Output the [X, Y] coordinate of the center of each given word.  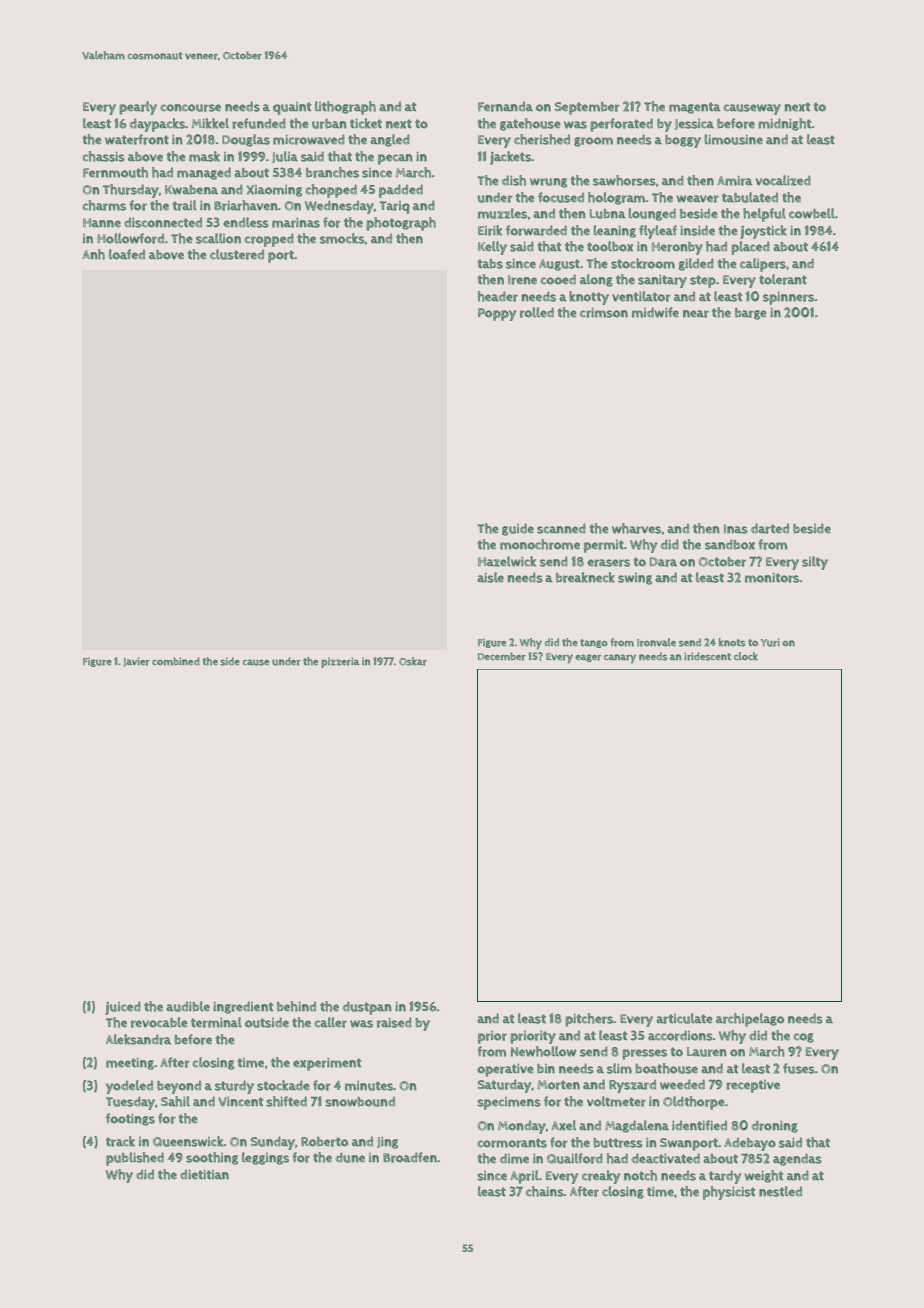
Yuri [770, 642]
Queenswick [188, 1141]
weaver [698, 199]
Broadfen [410, 1157]
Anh [93, 254]
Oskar [413, 661]
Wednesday [339, 207]
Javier [136, 662]
